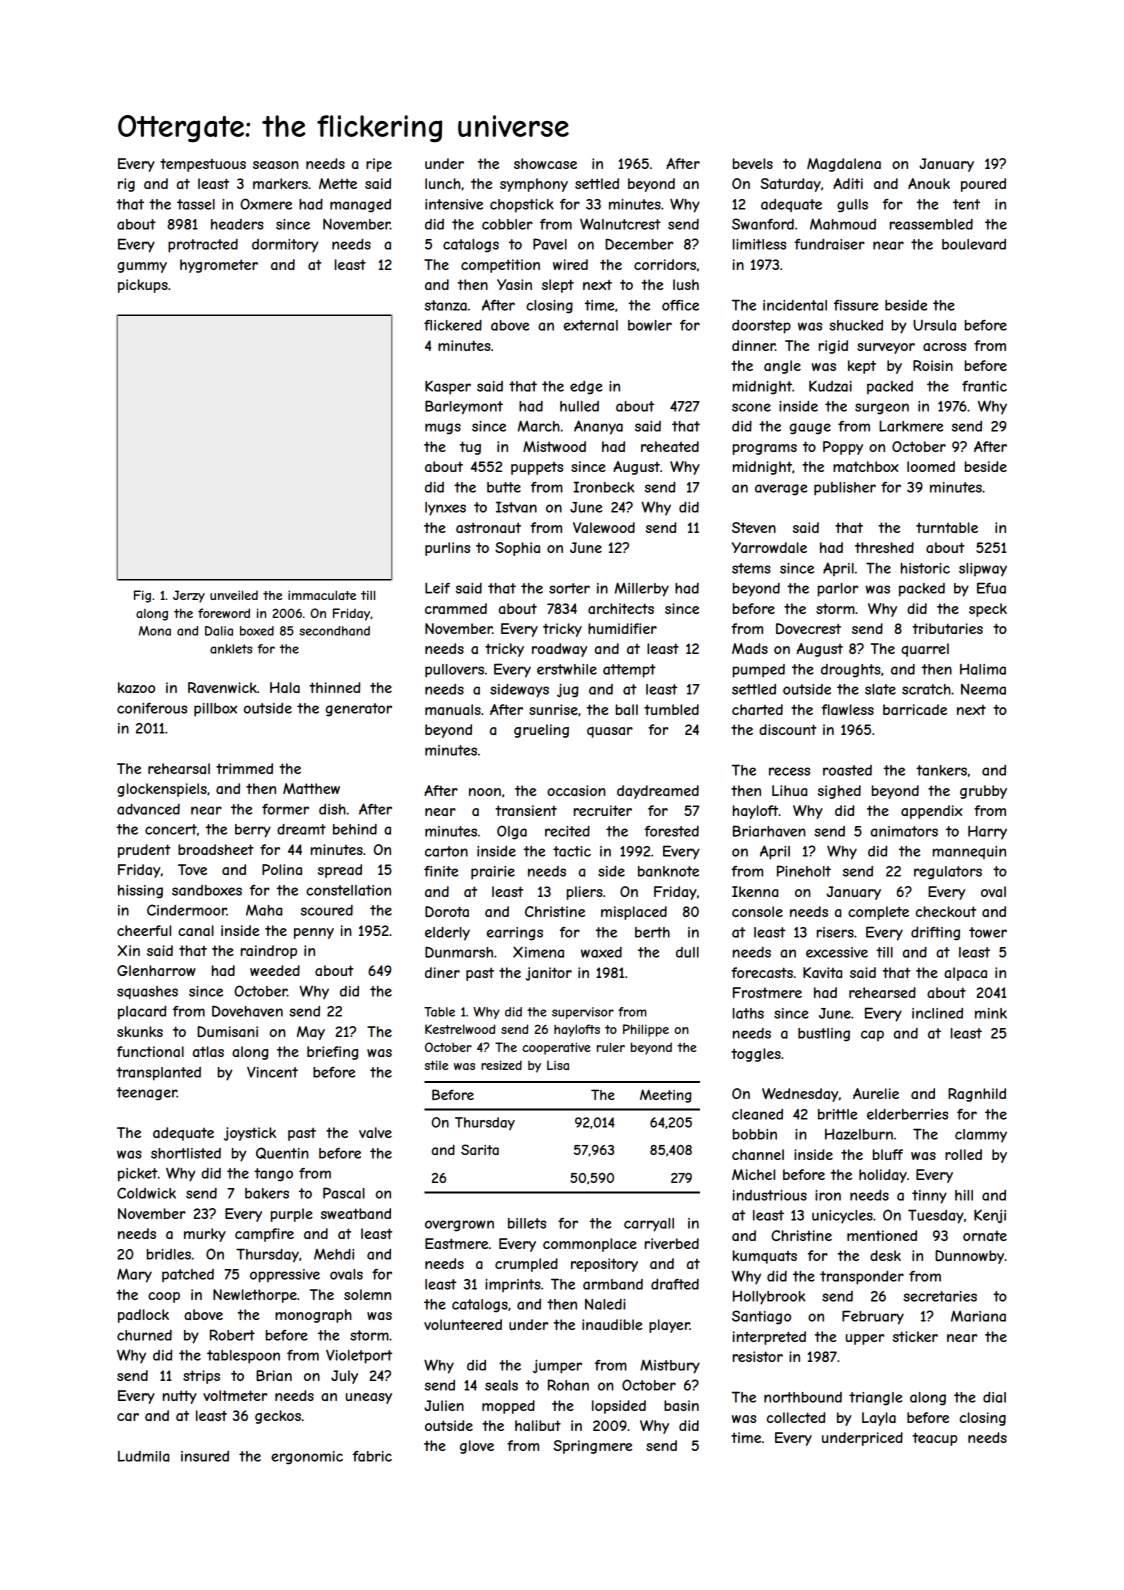 The image size is (1124, 1590). Describe the element at coordinates (278, 1417) in the screenshot. I see `geckos` at that location.
